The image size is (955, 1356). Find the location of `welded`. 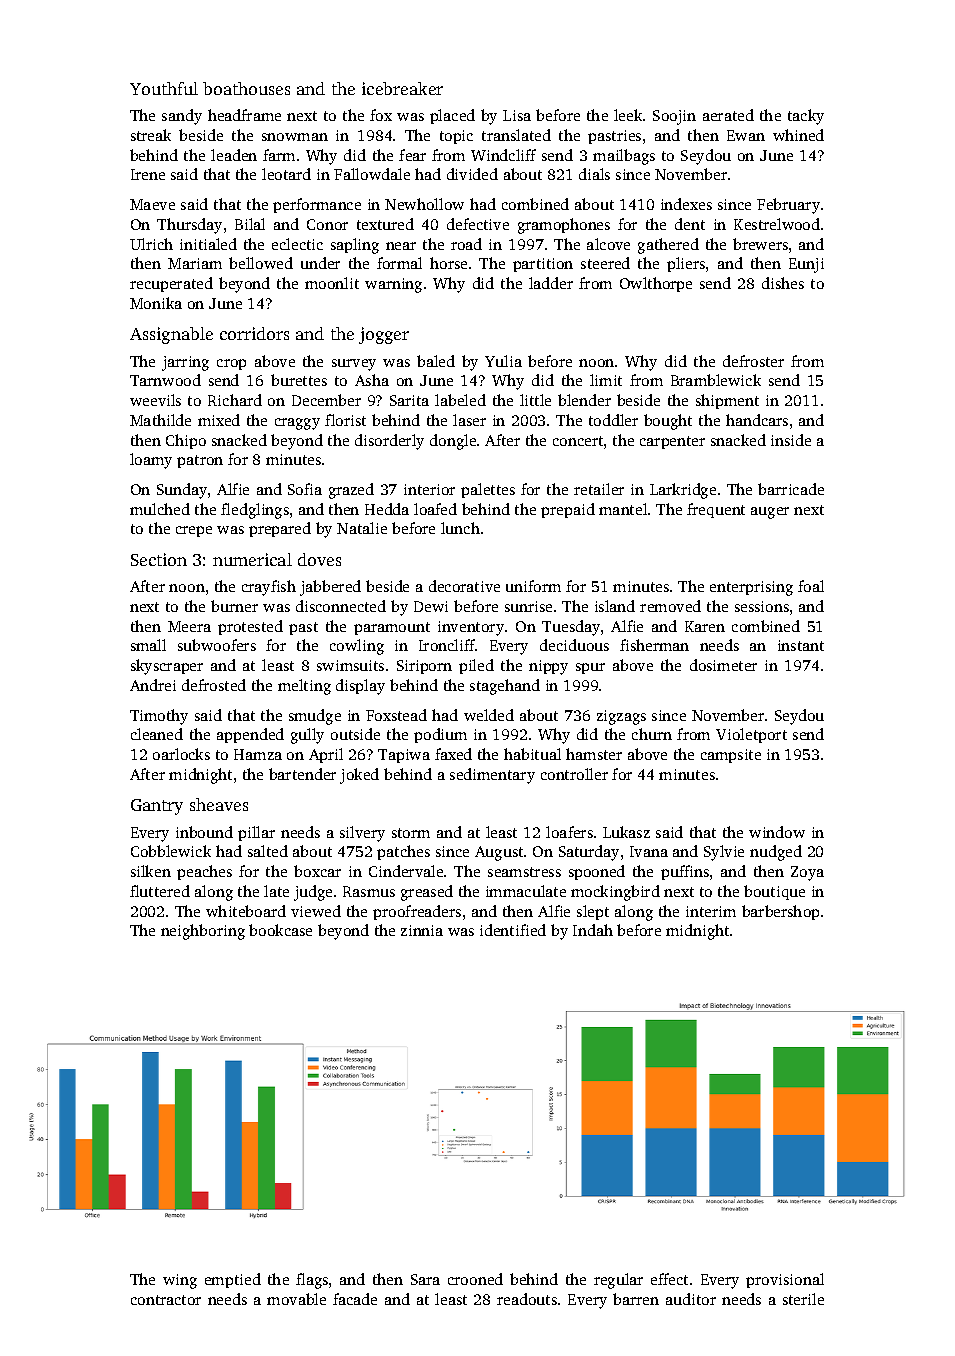

welded is located at coordinates (489, 715).
